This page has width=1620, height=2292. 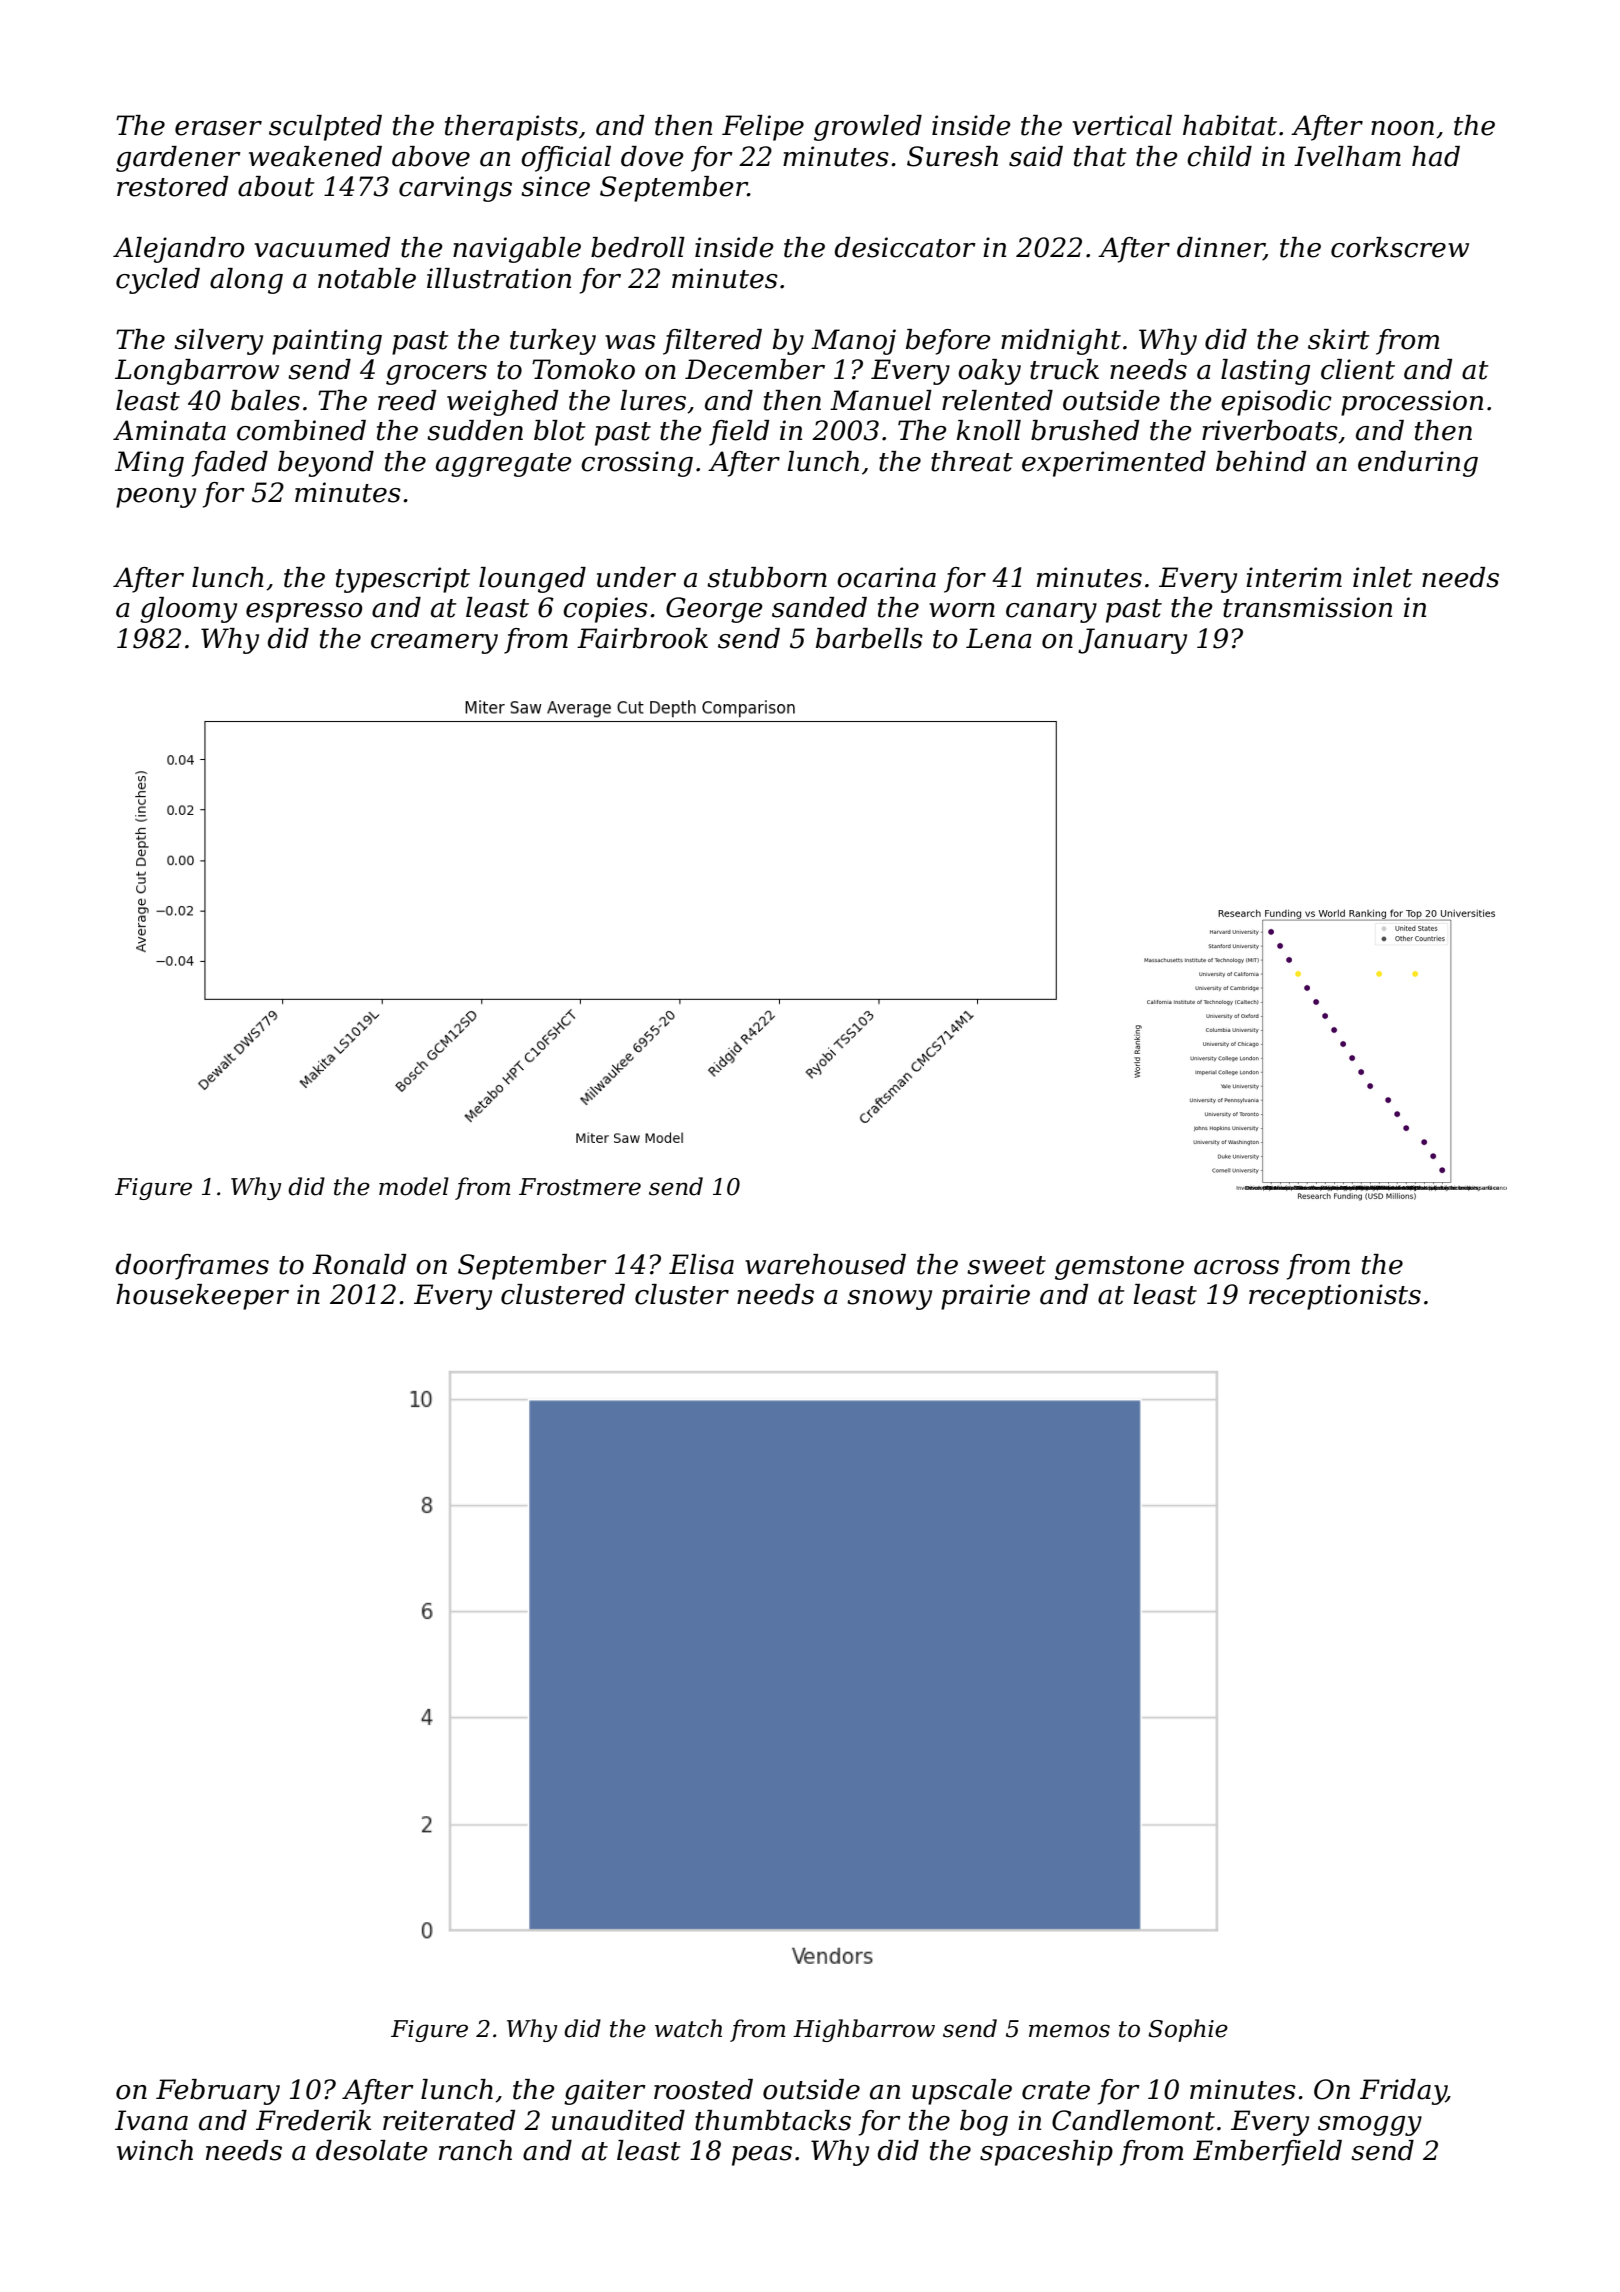 I want to click on espresso, so click(x=304, y=613).
